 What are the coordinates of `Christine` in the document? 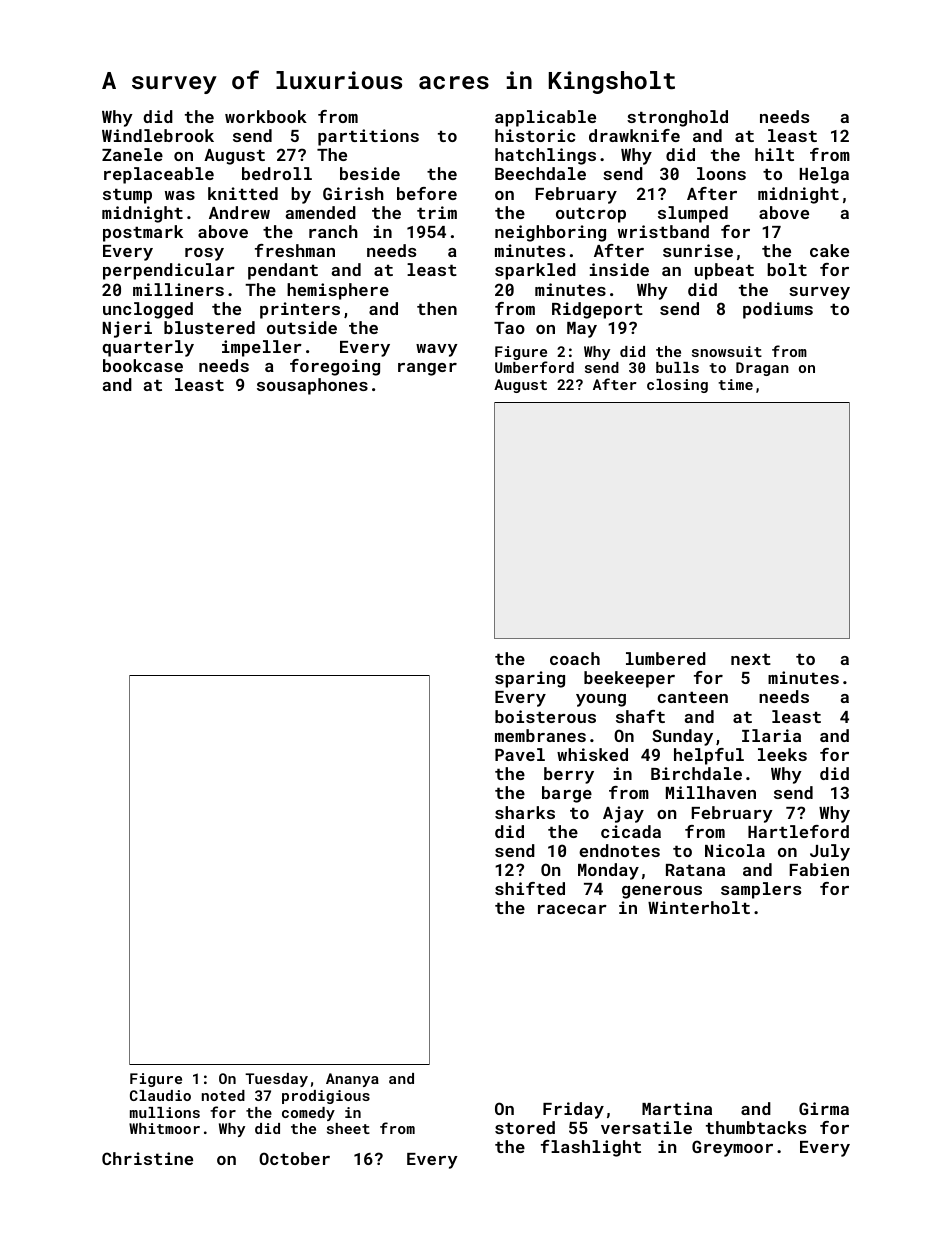 It's located at (147, 1158).
